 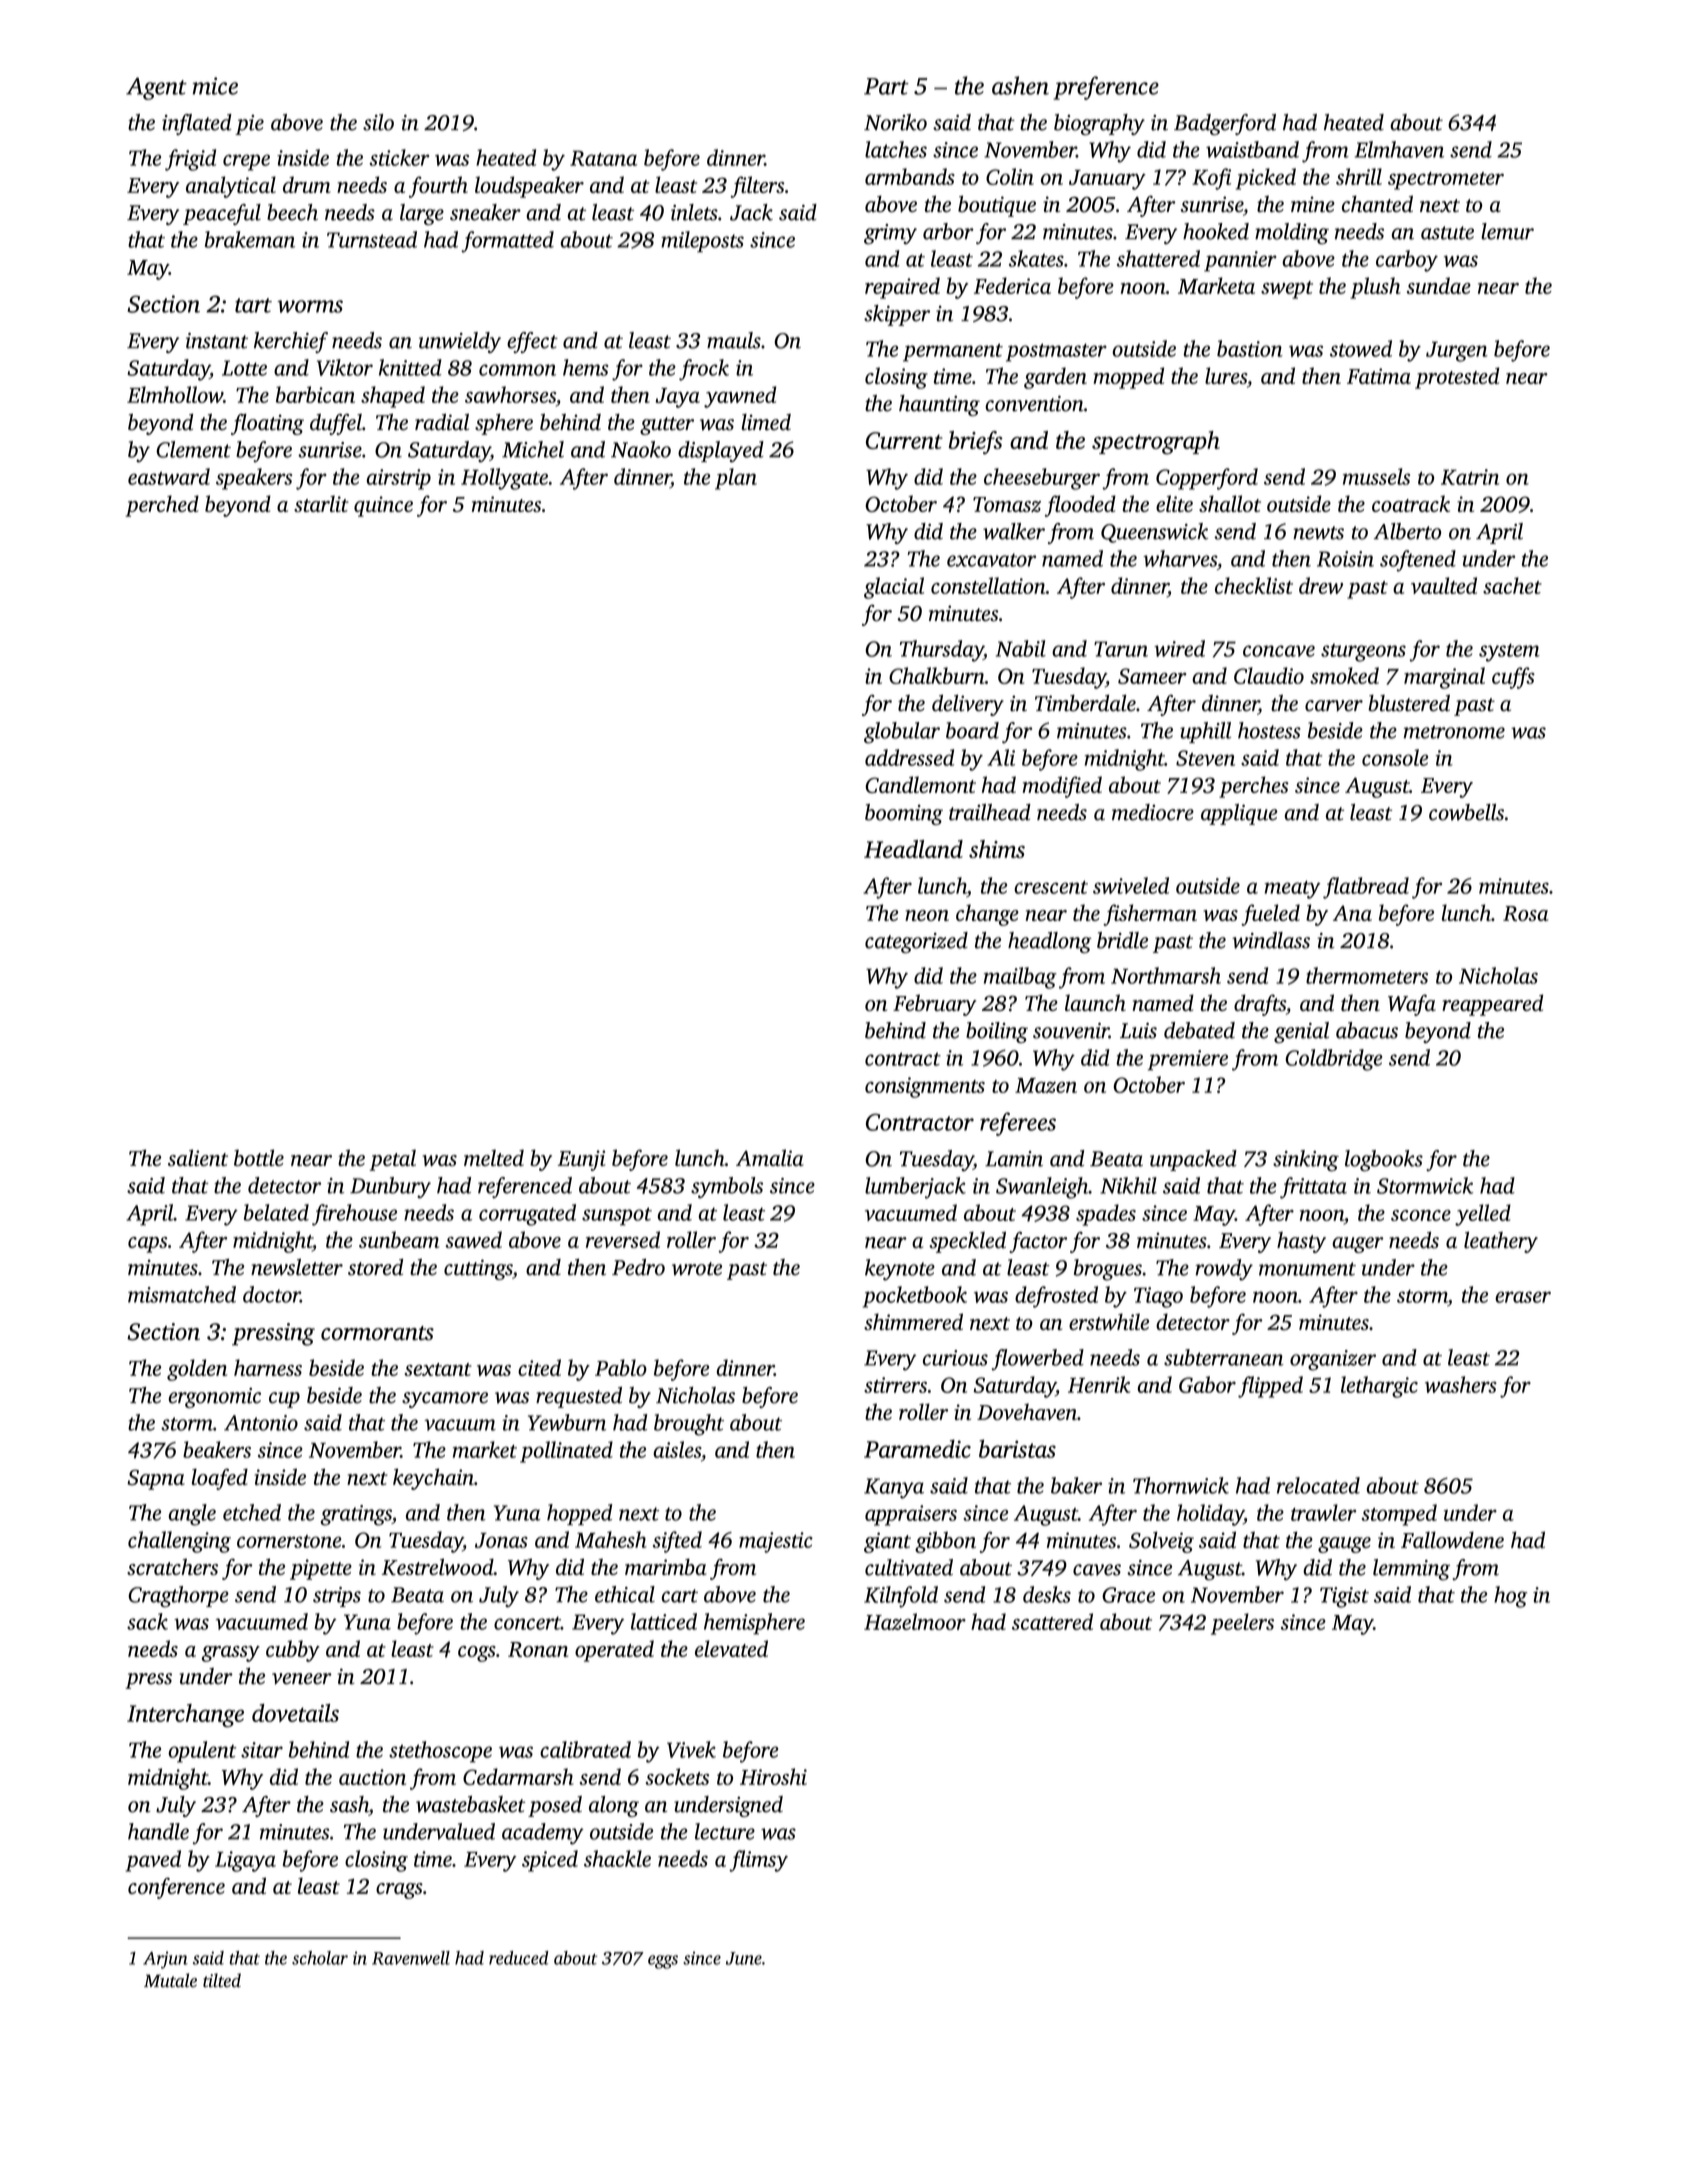 I want to click on glacial, so click(x=894, y=588).
